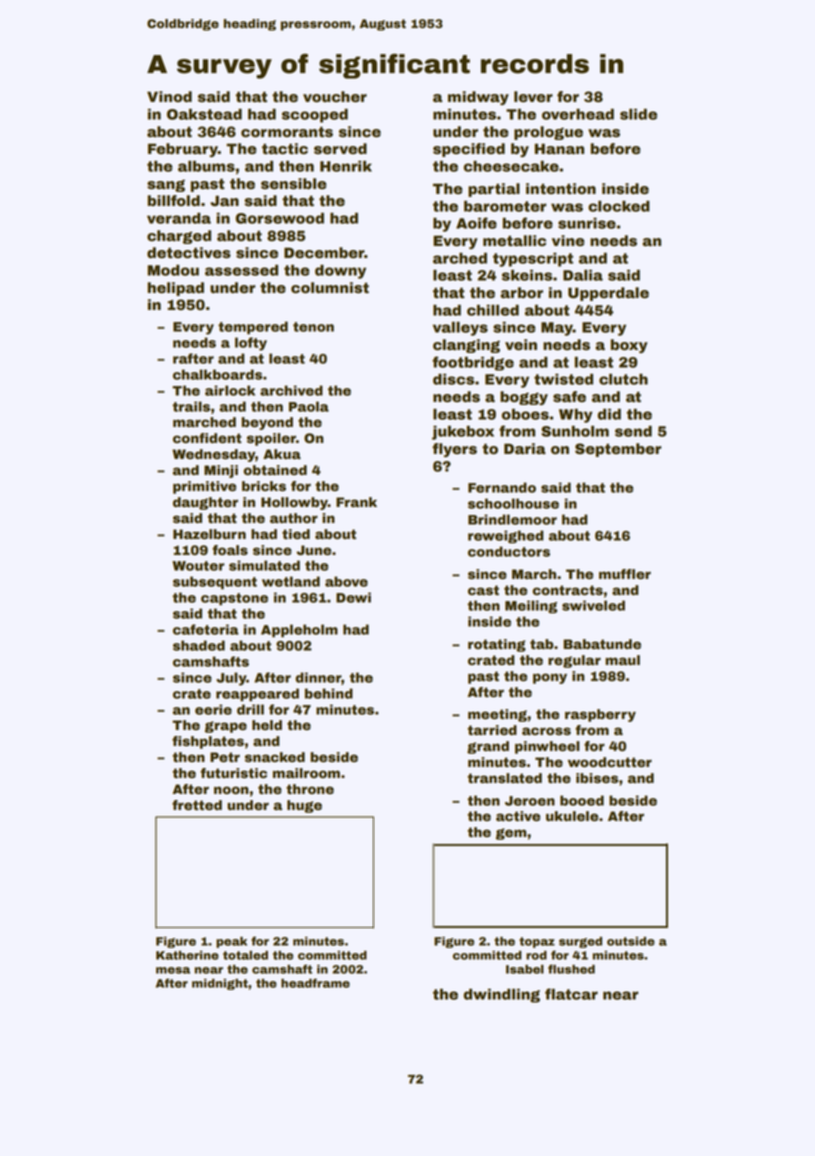 This document has width=815, height=1156. Describe the element at coordinates (568, 241) in the document. I see `vine` at that location.
